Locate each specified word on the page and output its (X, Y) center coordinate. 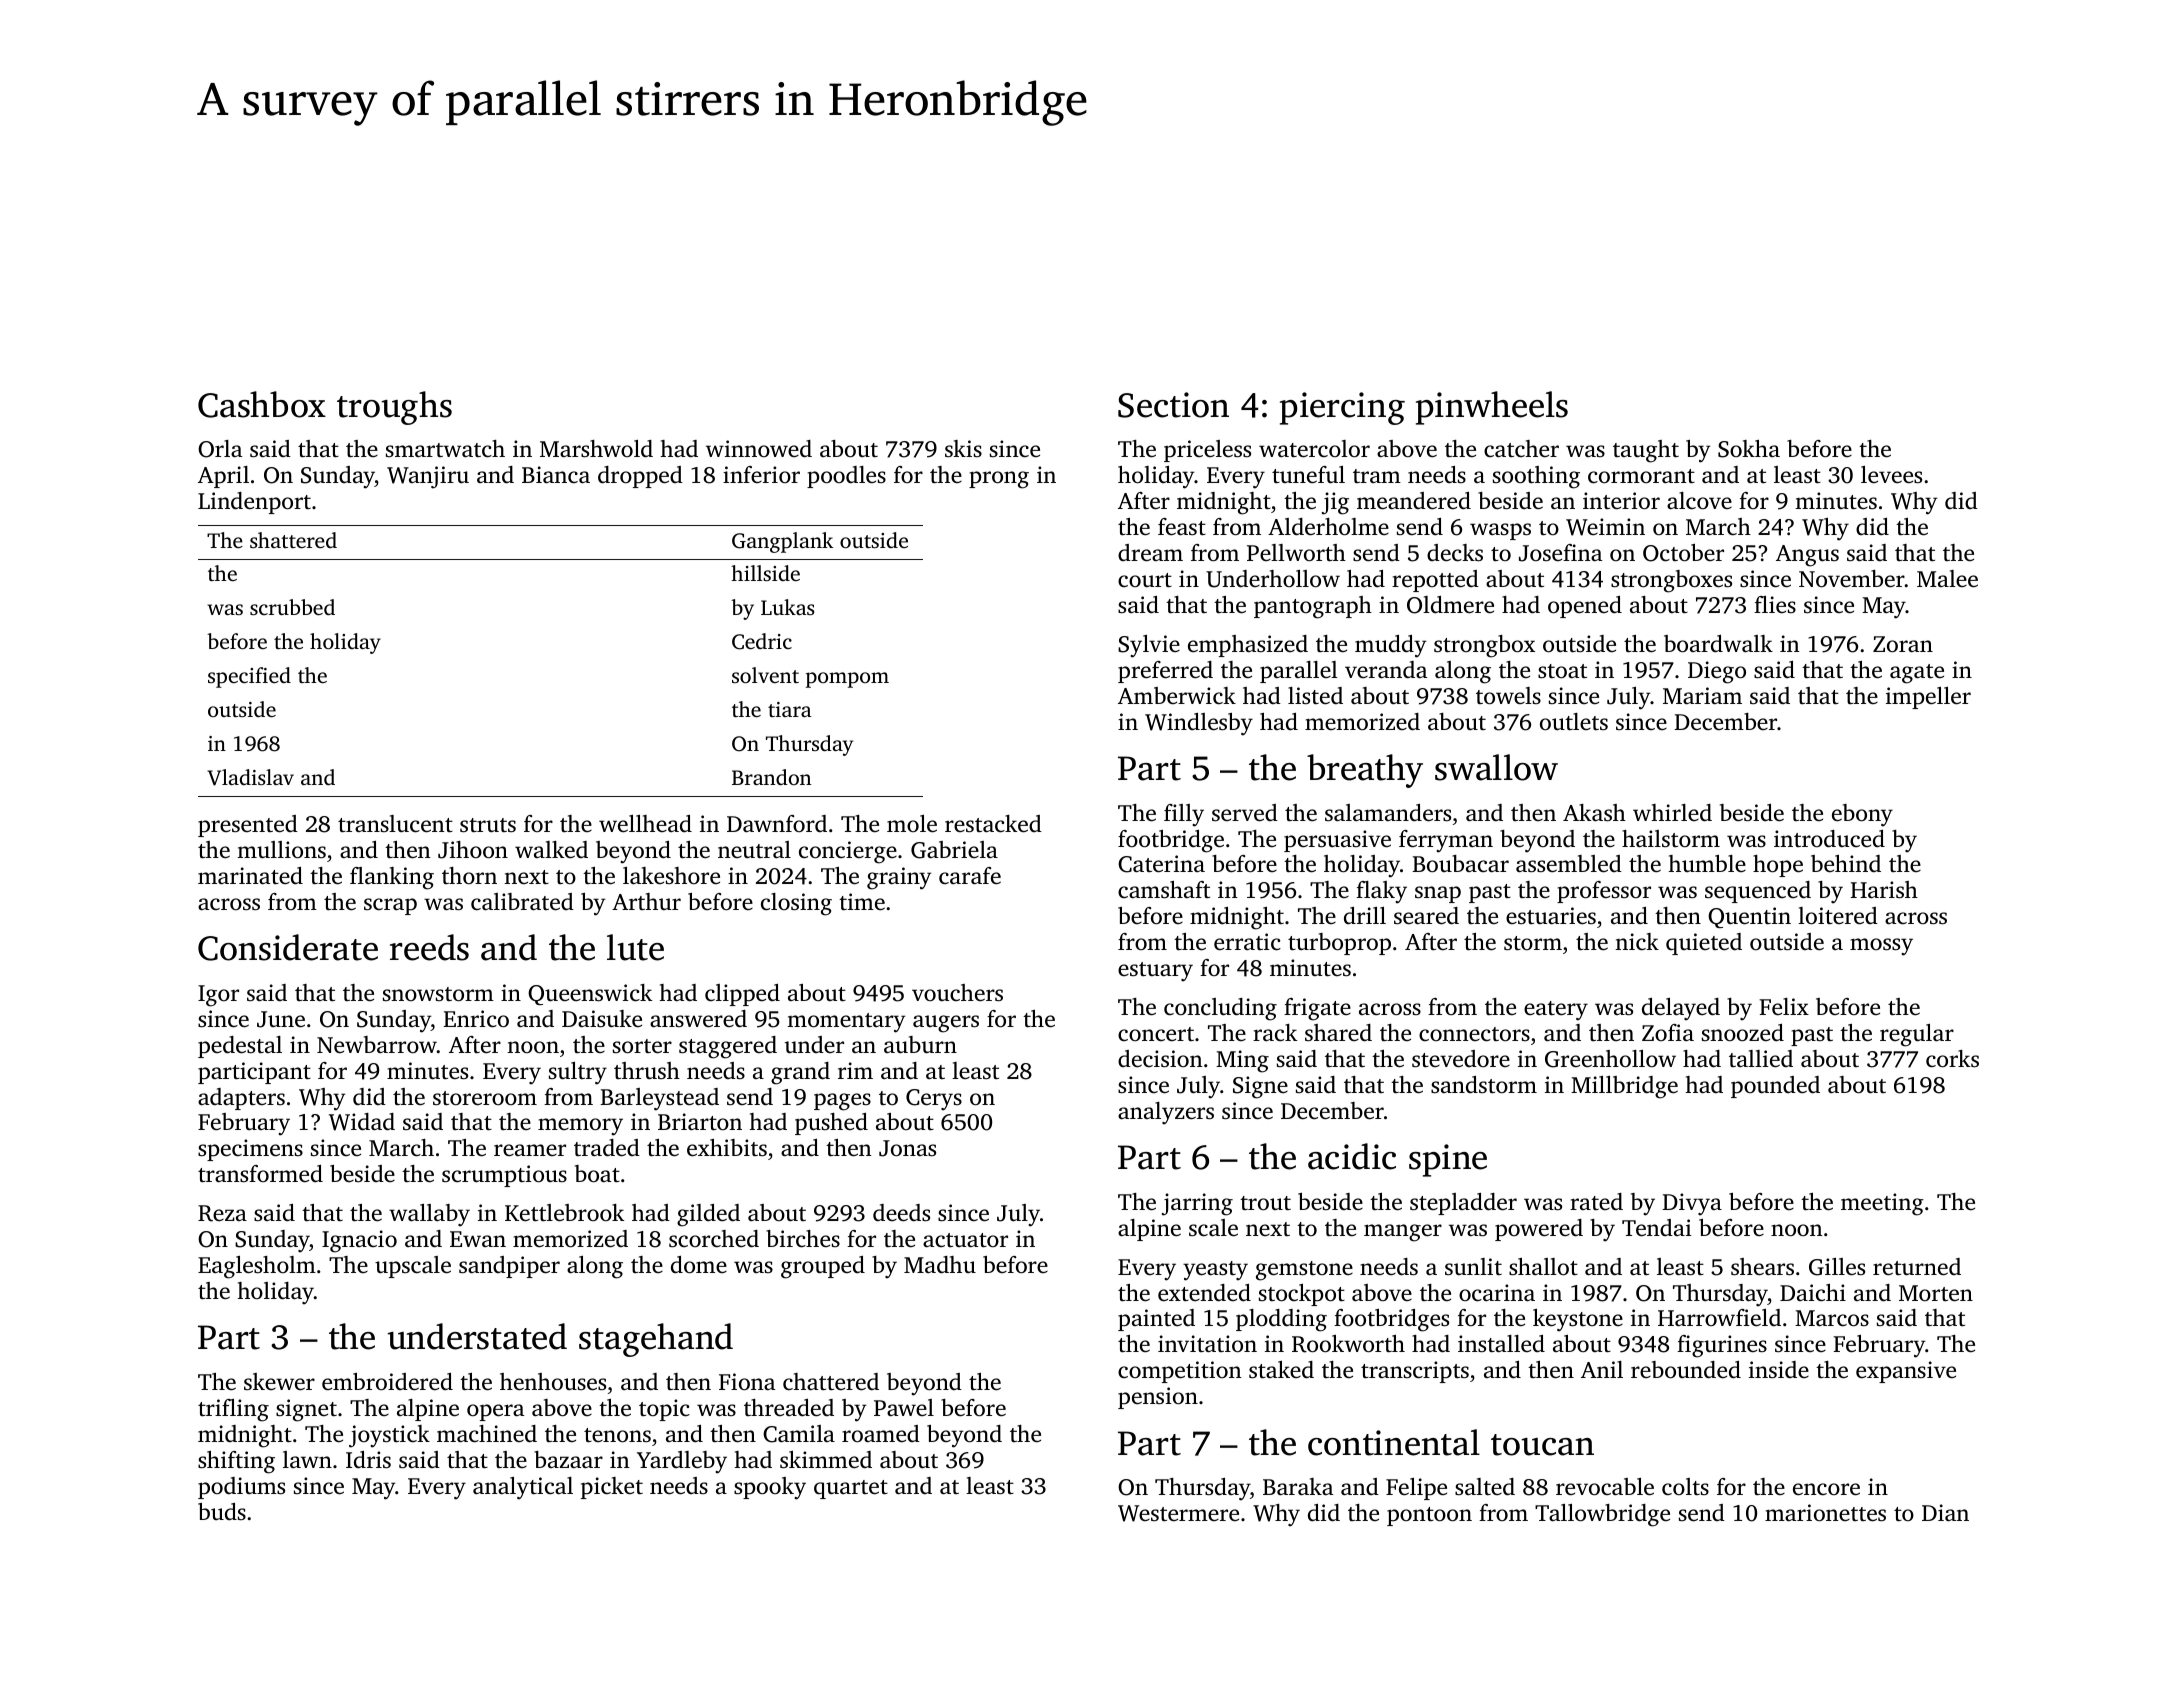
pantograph (1313, 607)
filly (1184, 815)
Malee (1947, 579)
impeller (1928, 698)
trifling (233, 1410)
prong (999, 480)
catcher (1521, 449)
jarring (1197, 1204)
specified (249, 677)
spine (1448, 1160)
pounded (1775, 1087)
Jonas (907, 1148)
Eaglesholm (257, 1267)
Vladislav (250, 777)
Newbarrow (377, 1044)
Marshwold (596, 449)
